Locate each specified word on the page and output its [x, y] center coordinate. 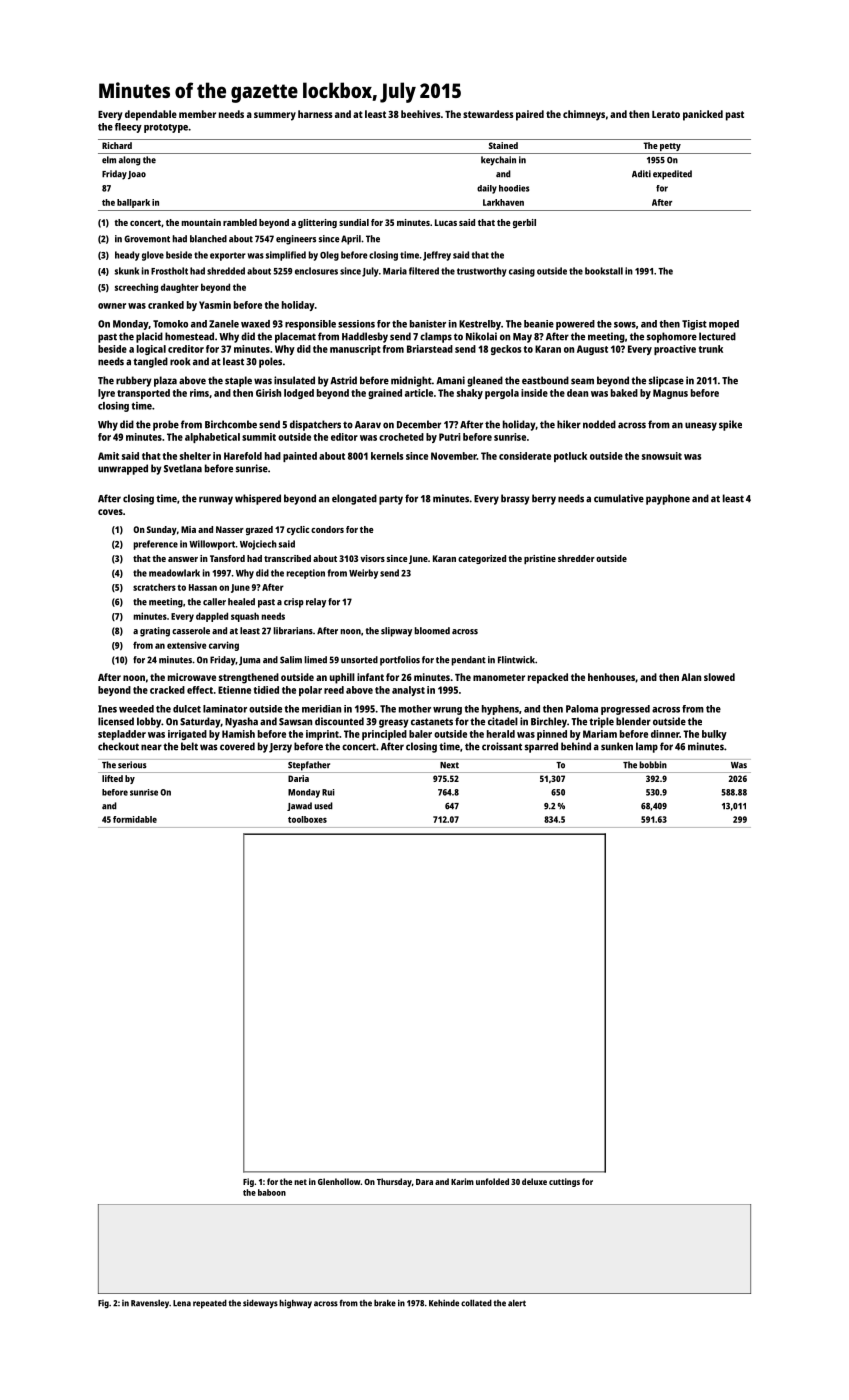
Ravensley [150, 1304]
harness [315, 114]
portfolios [400, 661]
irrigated [187, 735]
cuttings [564, 1182]
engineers [296, 240]
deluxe [534, 1181]
